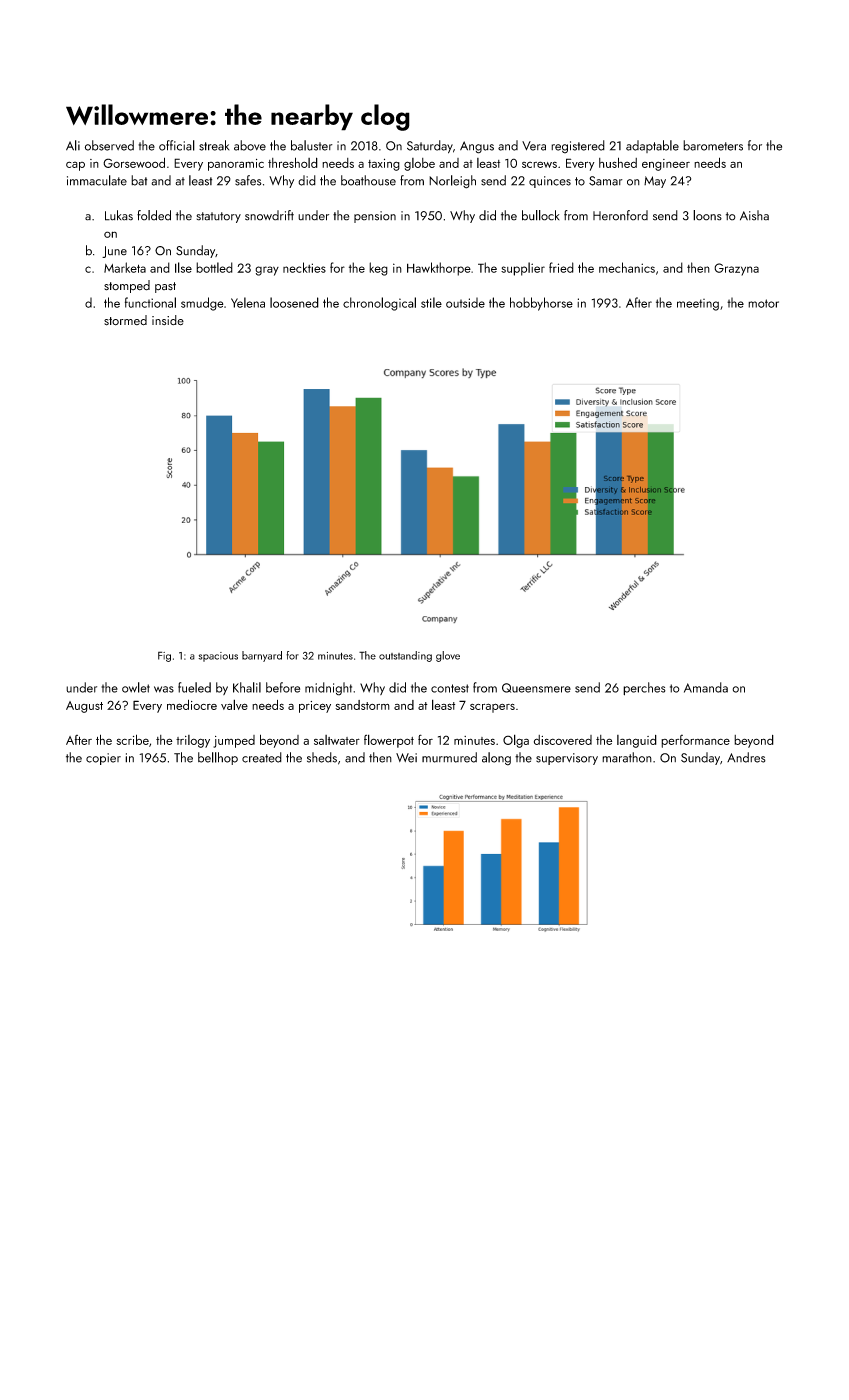 This image has height=1400, width=849. I want to click on streak, so click(214, 145).
